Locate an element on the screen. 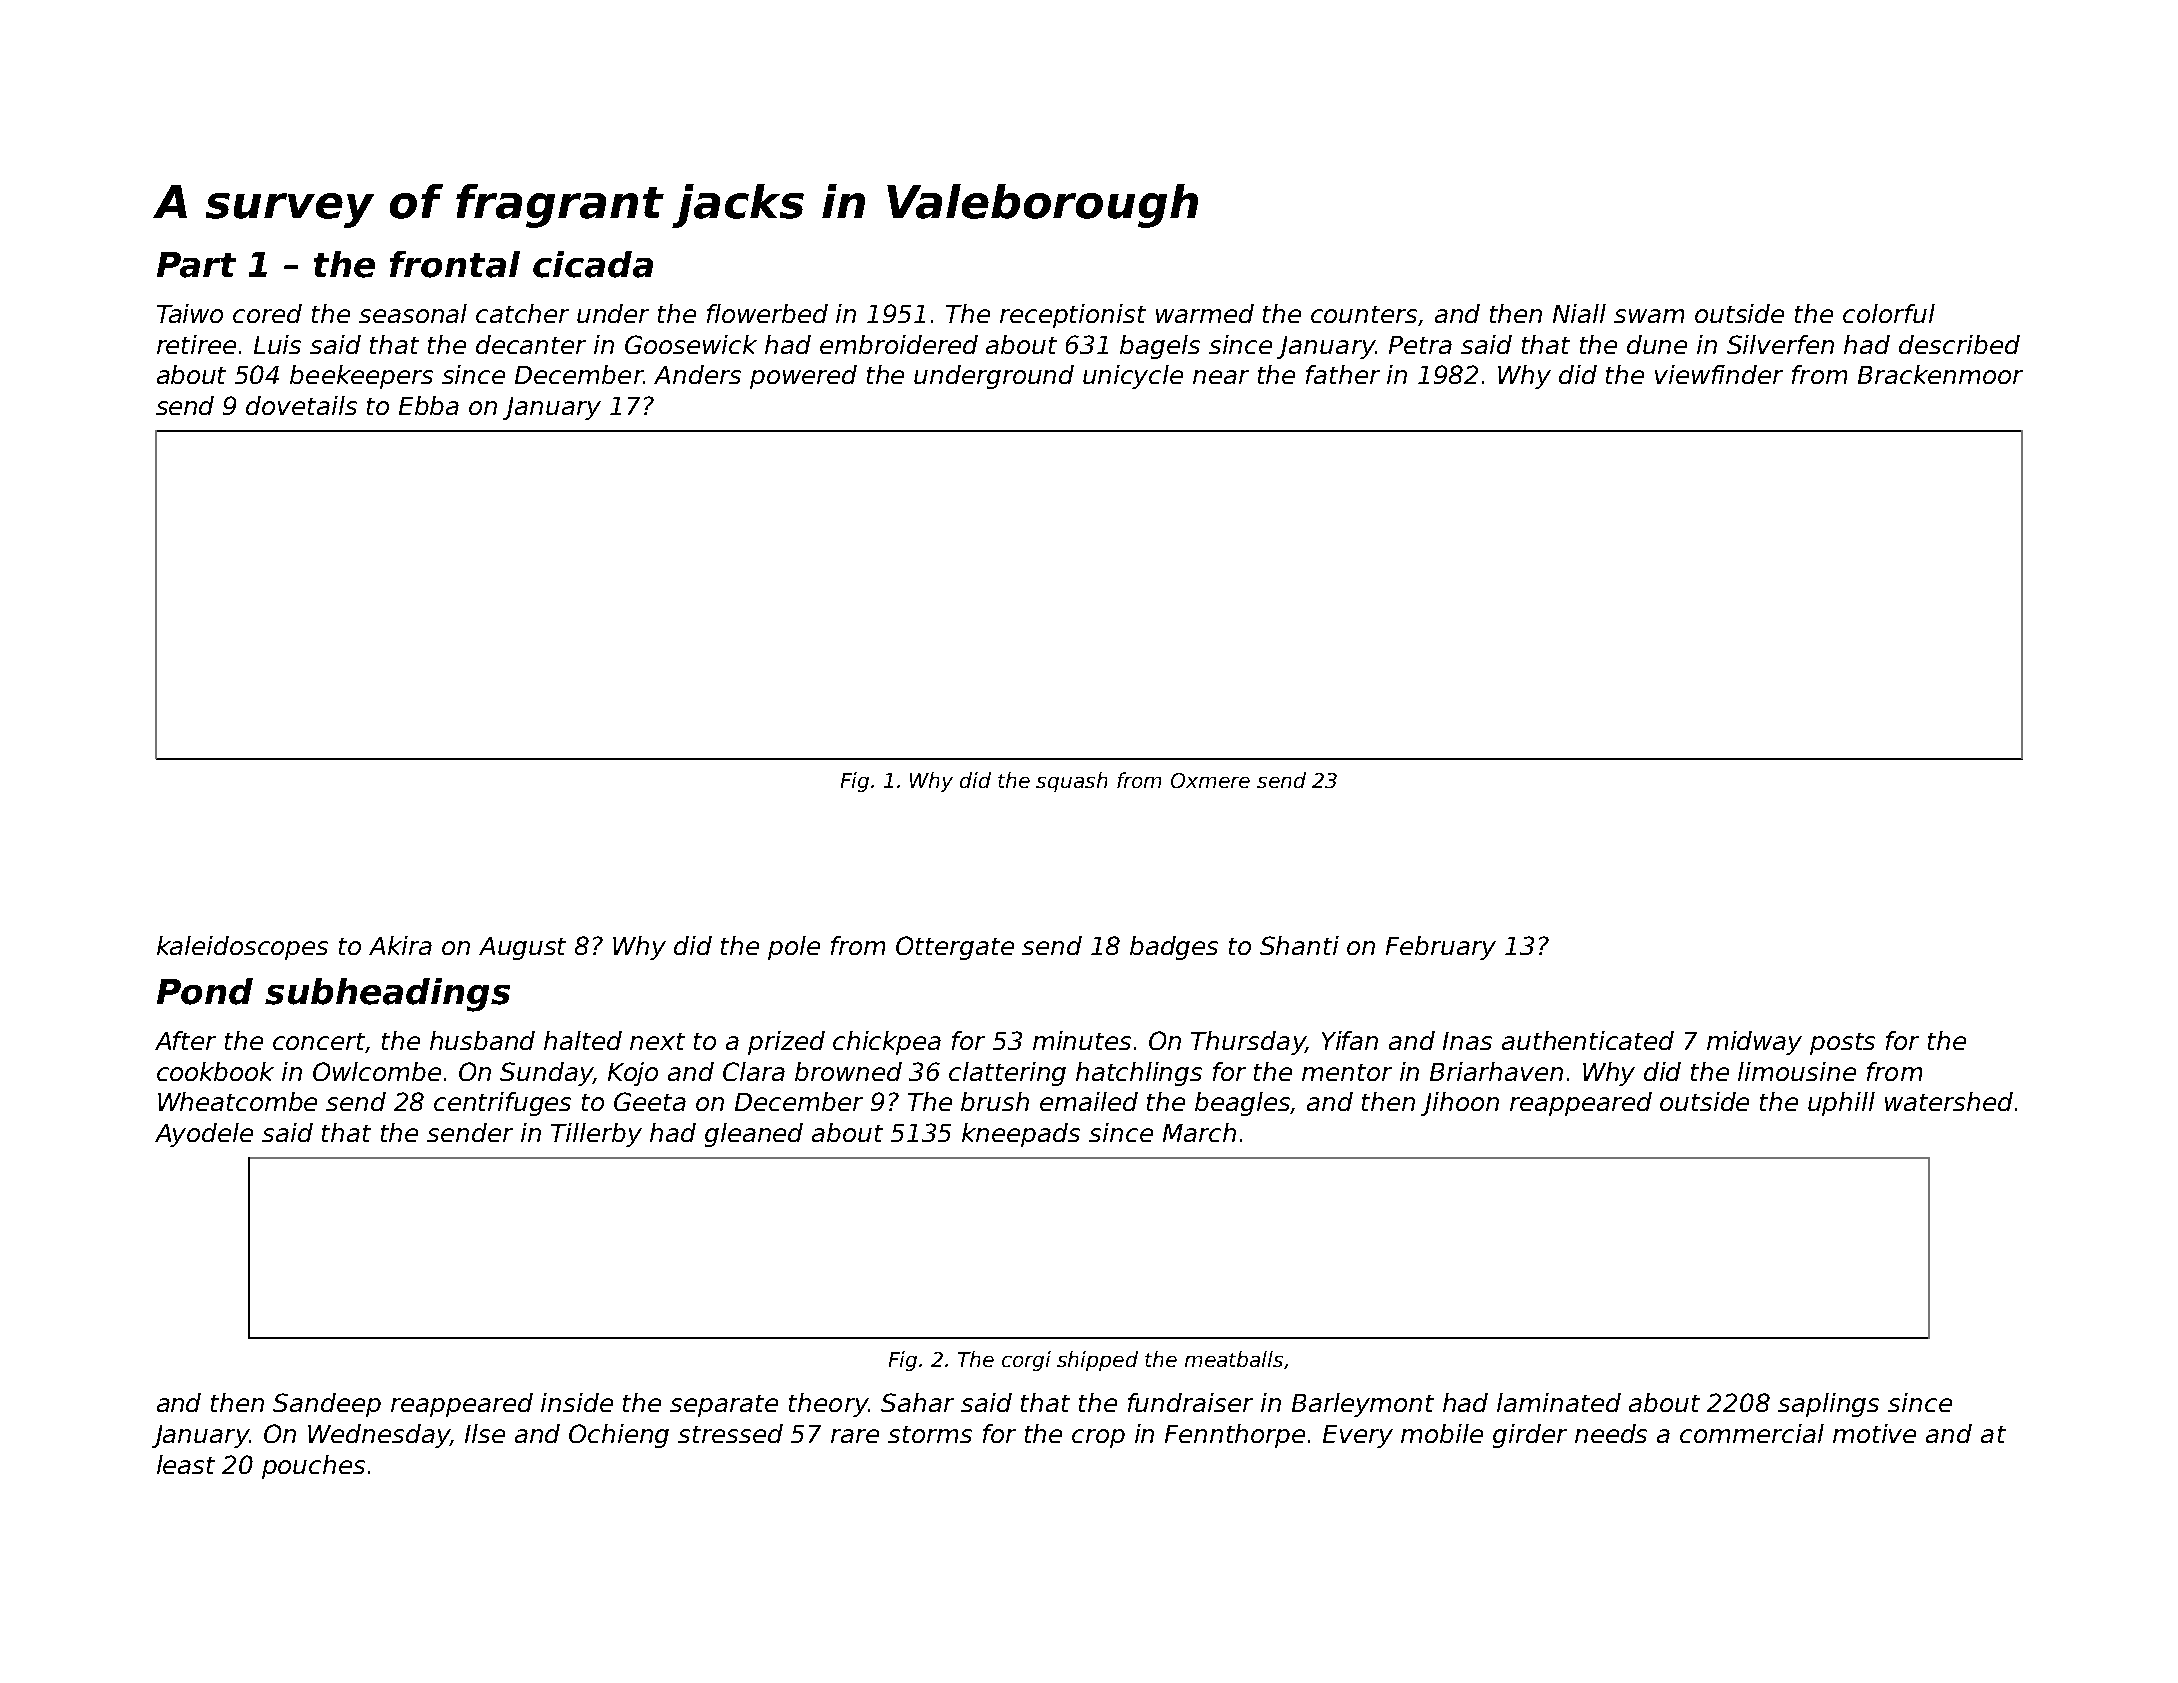 The height and width of the screenshot is (1683, 2178). Oxmere is located at coordinates (1210, 780).
